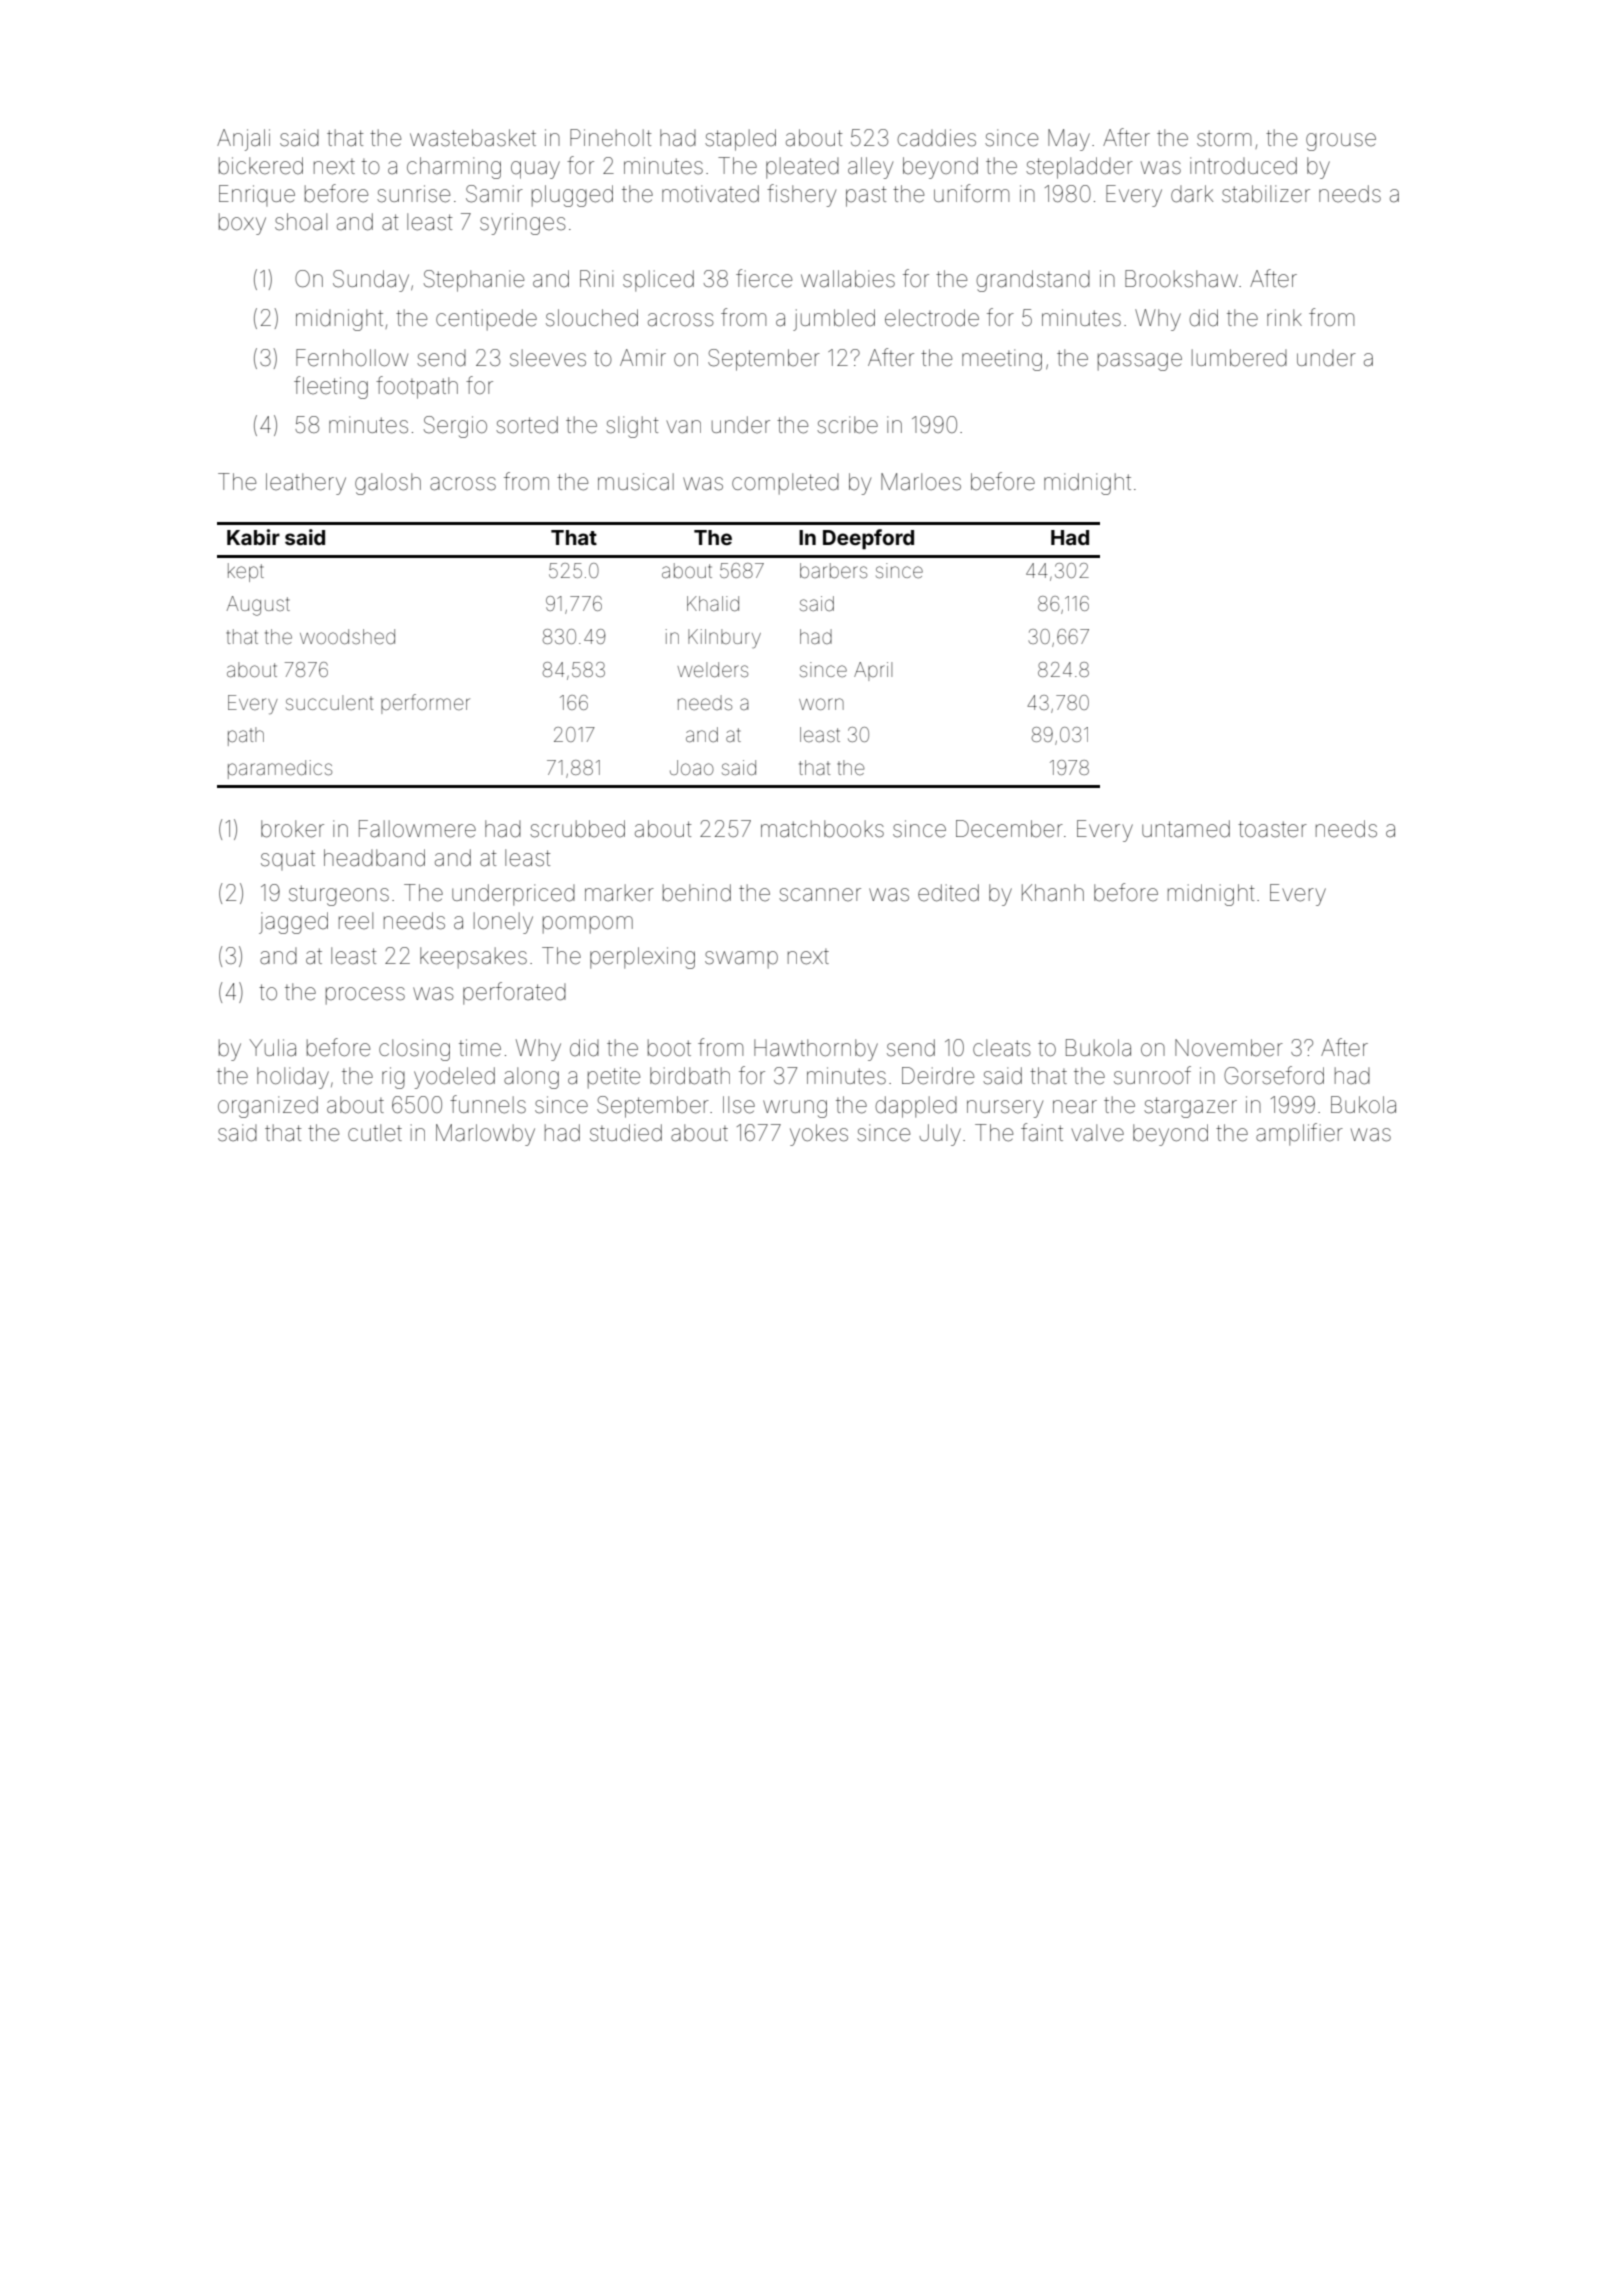  What do you see at coordinates (288, 860) in the image?
I see `squat` at bounding box center [288, 860].
